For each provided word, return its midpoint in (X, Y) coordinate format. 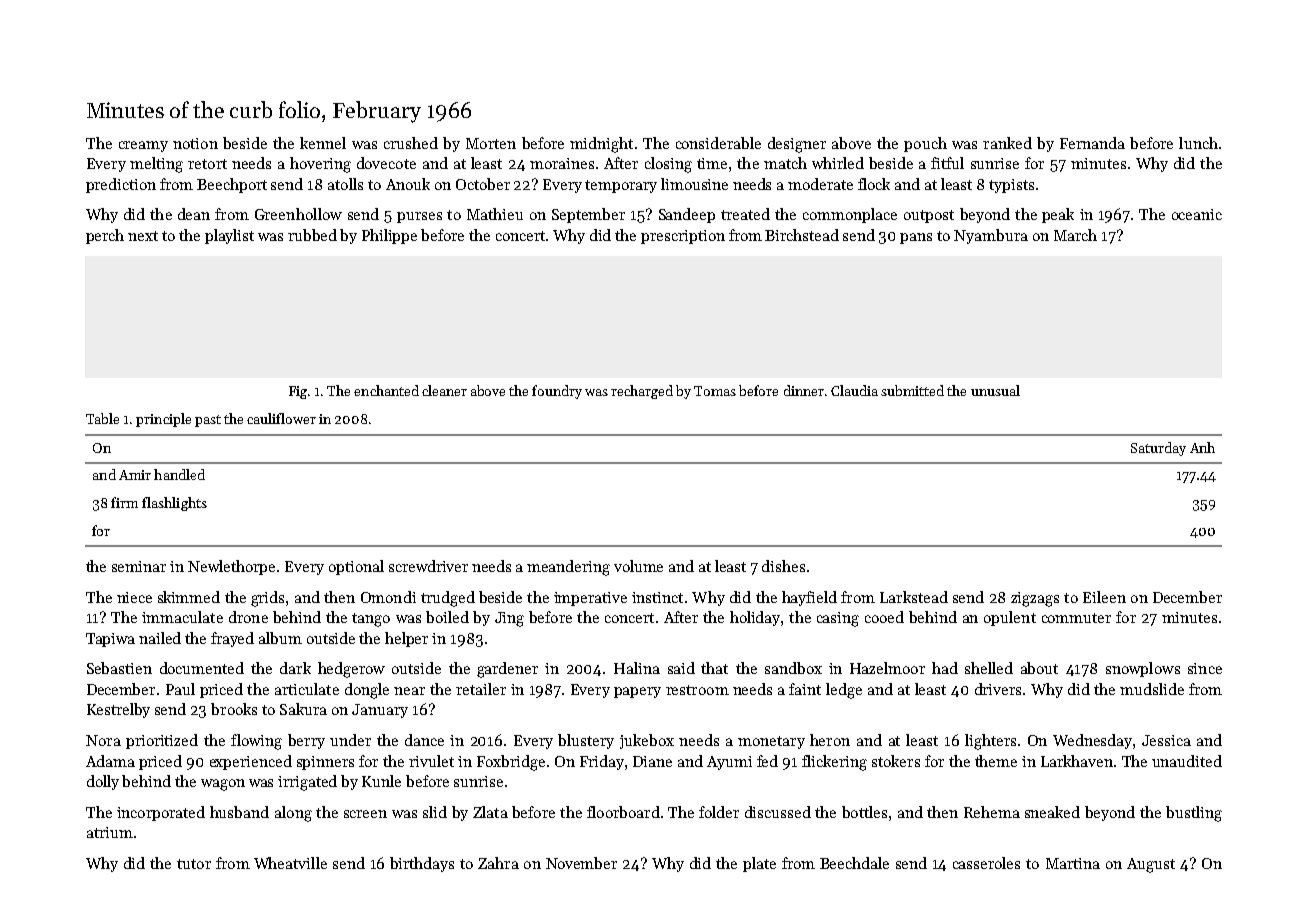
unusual (995, 390)
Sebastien (119, 668)
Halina (637, 668)
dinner (804, 390)
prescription (683, 237)
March (1075, 235)
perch (105, 236)
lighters (990, 742)
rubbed (312, 235)
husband (239, 812)
